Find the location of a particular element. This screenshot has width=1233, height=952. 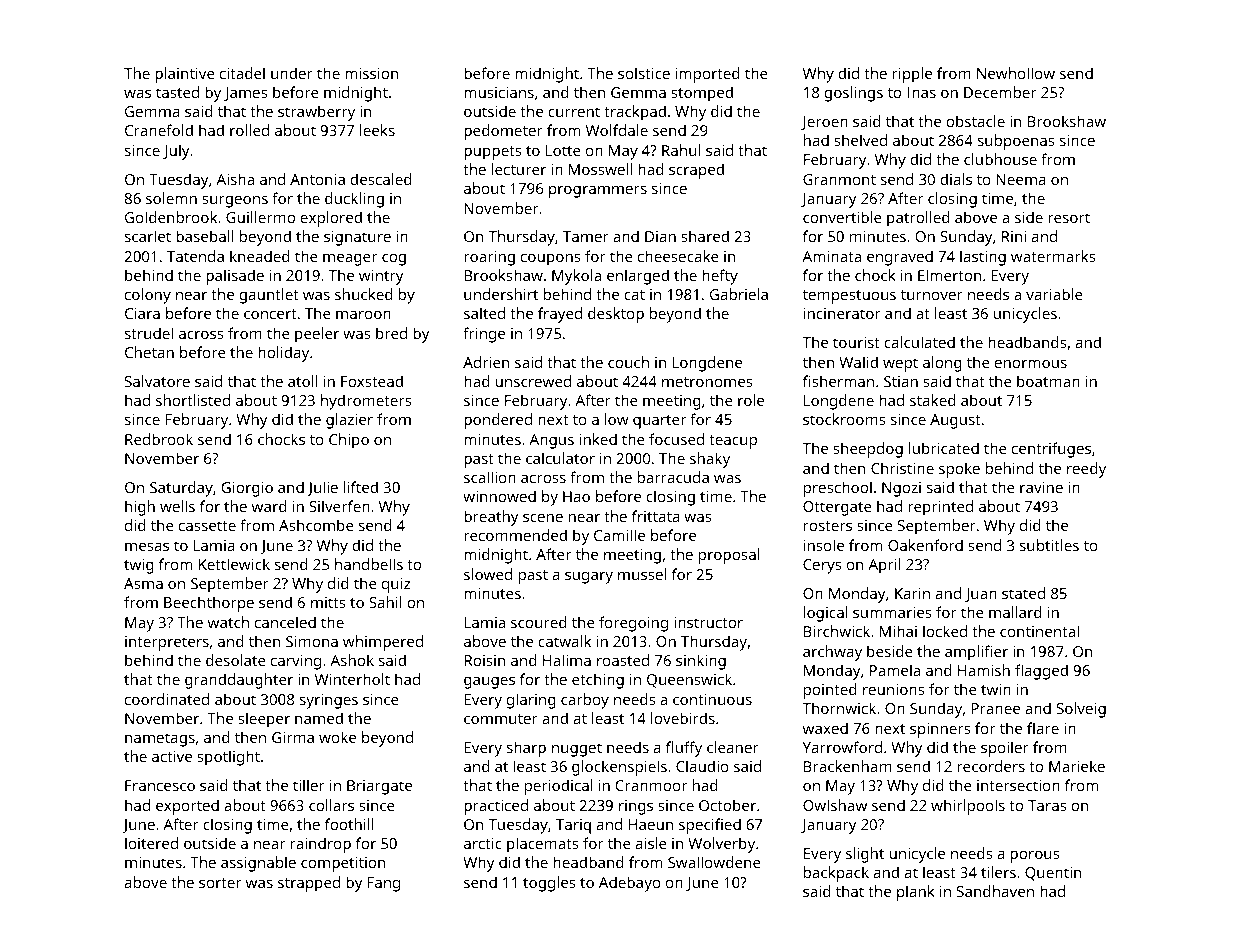

scoured is located at coordinates (539, 622).
